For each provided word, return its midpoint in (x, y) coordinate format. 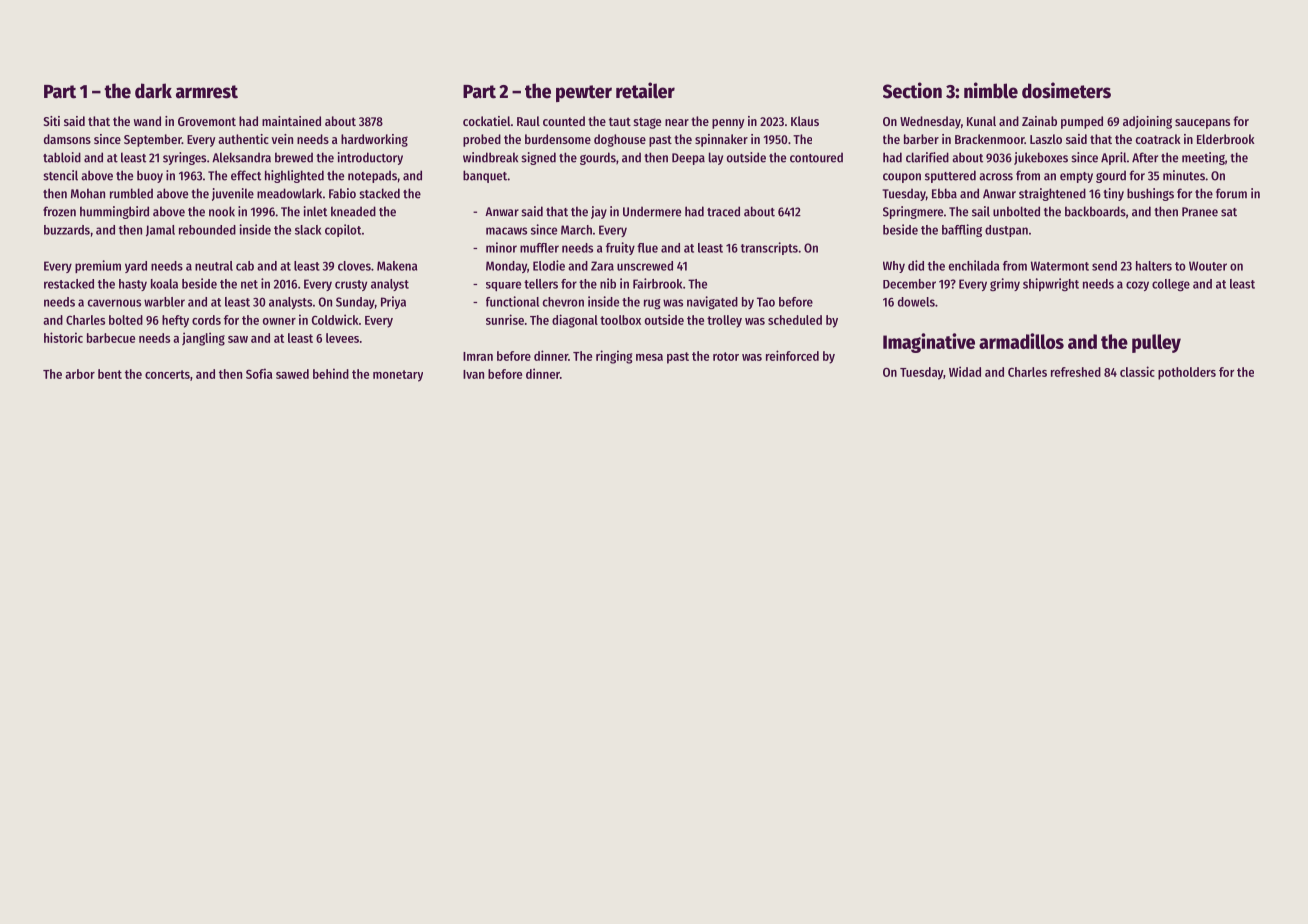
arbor (80, 374)
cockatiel (486, 121)
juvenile (233, 194)
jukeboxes (1041, 158)
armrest (207, 92)
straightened (1052, 194)
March (576, 230)
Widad (965, 371)
